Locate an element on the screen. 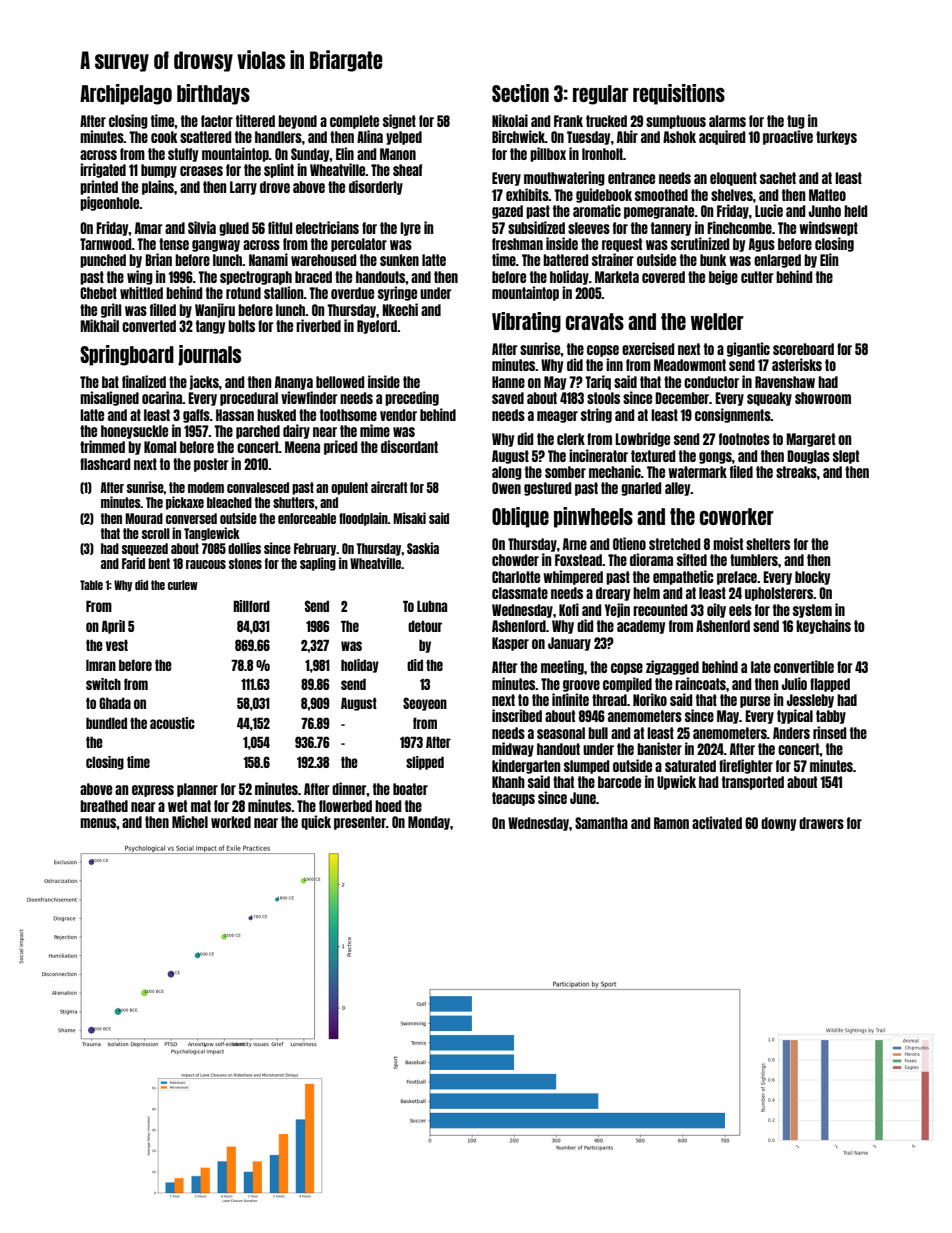  Imran is located at coordinates (101, 665).
